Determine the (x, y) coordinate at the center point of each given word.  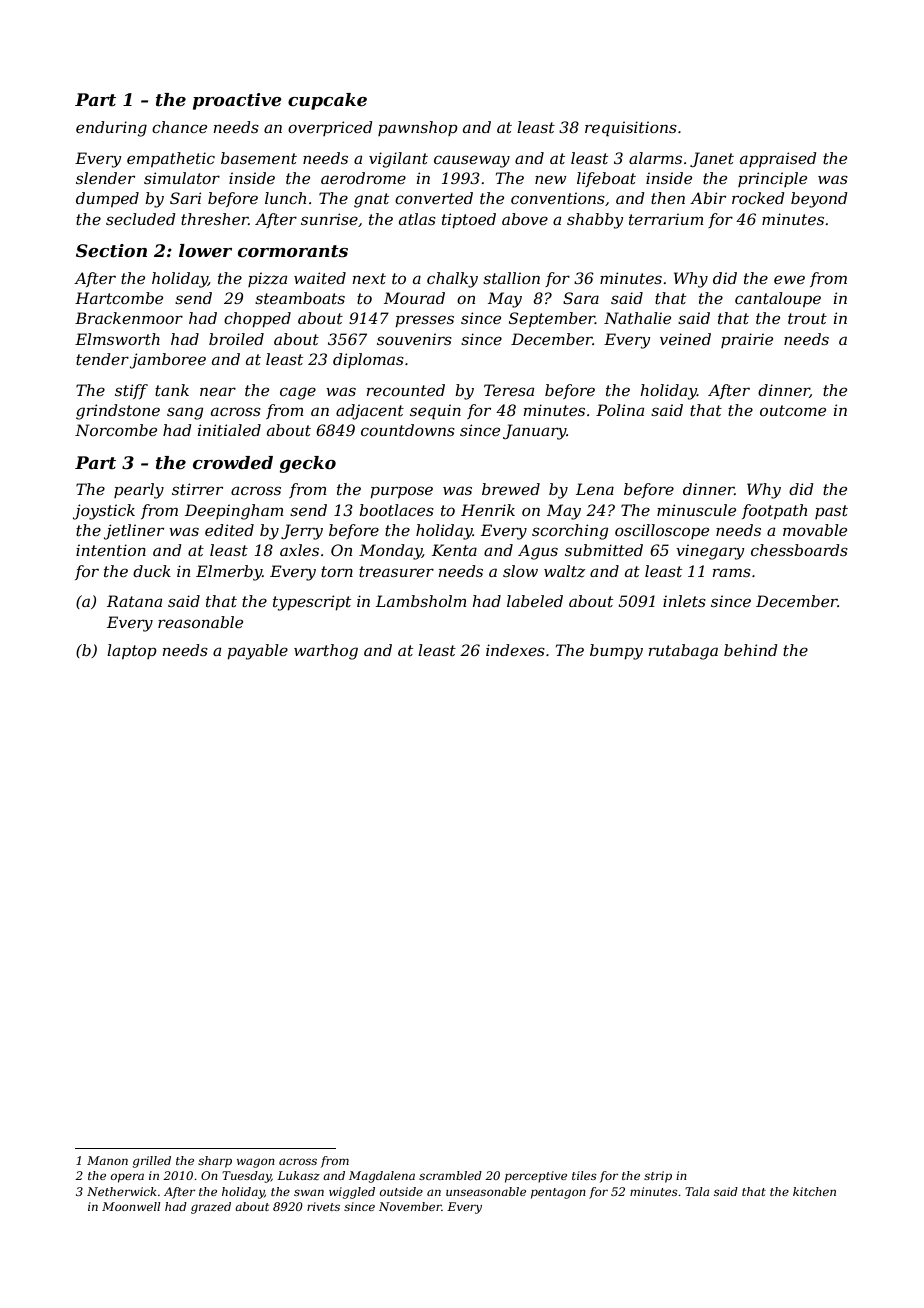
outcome (793, 410)
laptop (132, 651)
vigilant (398, 160)
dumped (107, 199)
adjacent (370, 412)
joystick (104, 512)
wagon (256, 1163)
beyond (819, 200)
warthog (326, 652)
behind (751, 650)
